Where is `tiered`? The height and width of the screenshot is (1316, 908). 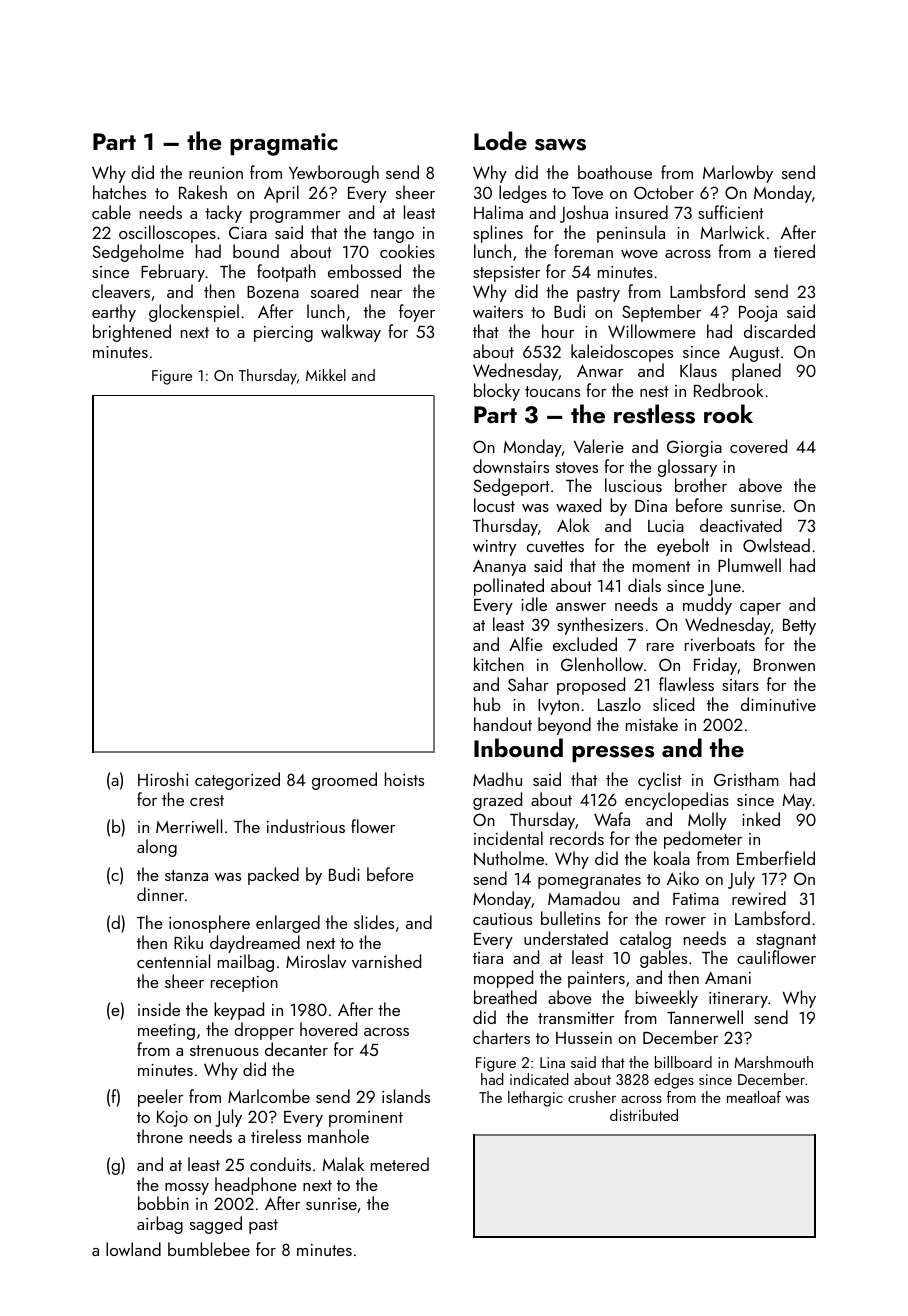
tiered is located at coordinates (794, 251).
